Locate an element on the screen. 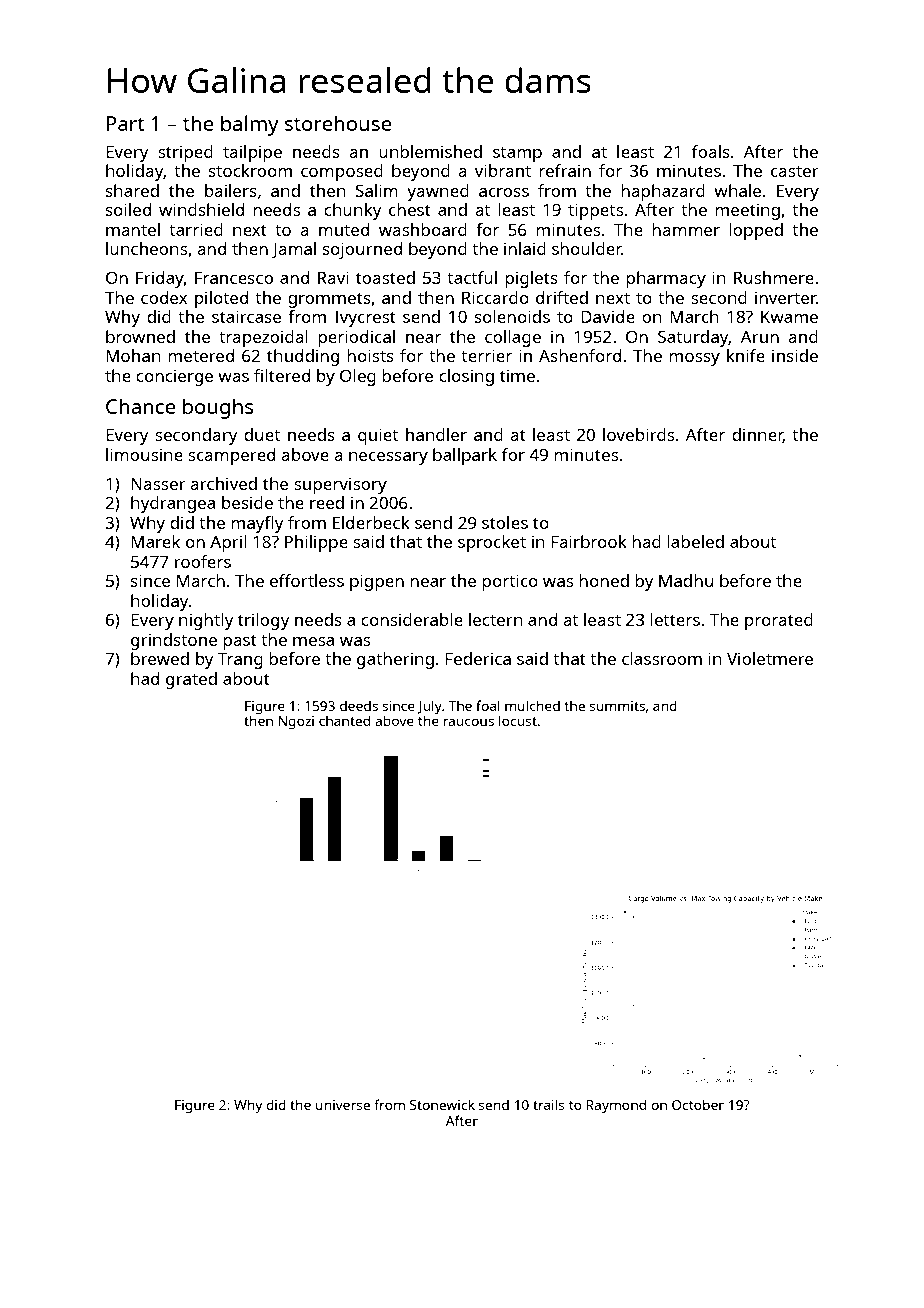 This screenshot has width=924, height=1308. dinner is located at coordinates (757, 435).
